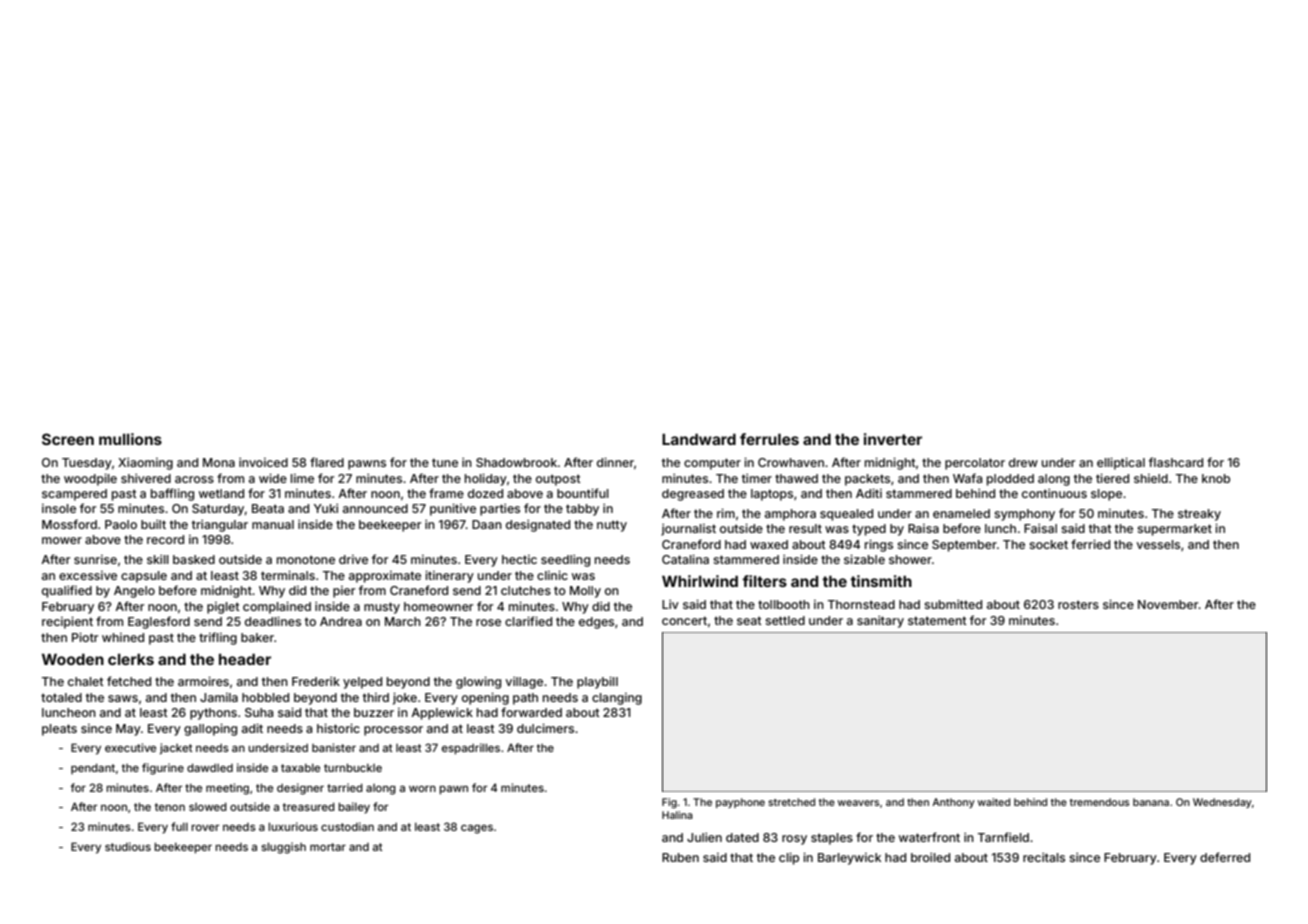  Describe the element at coordinates (1099, 802) in the screenshot. I see `tremendous` at that location.
